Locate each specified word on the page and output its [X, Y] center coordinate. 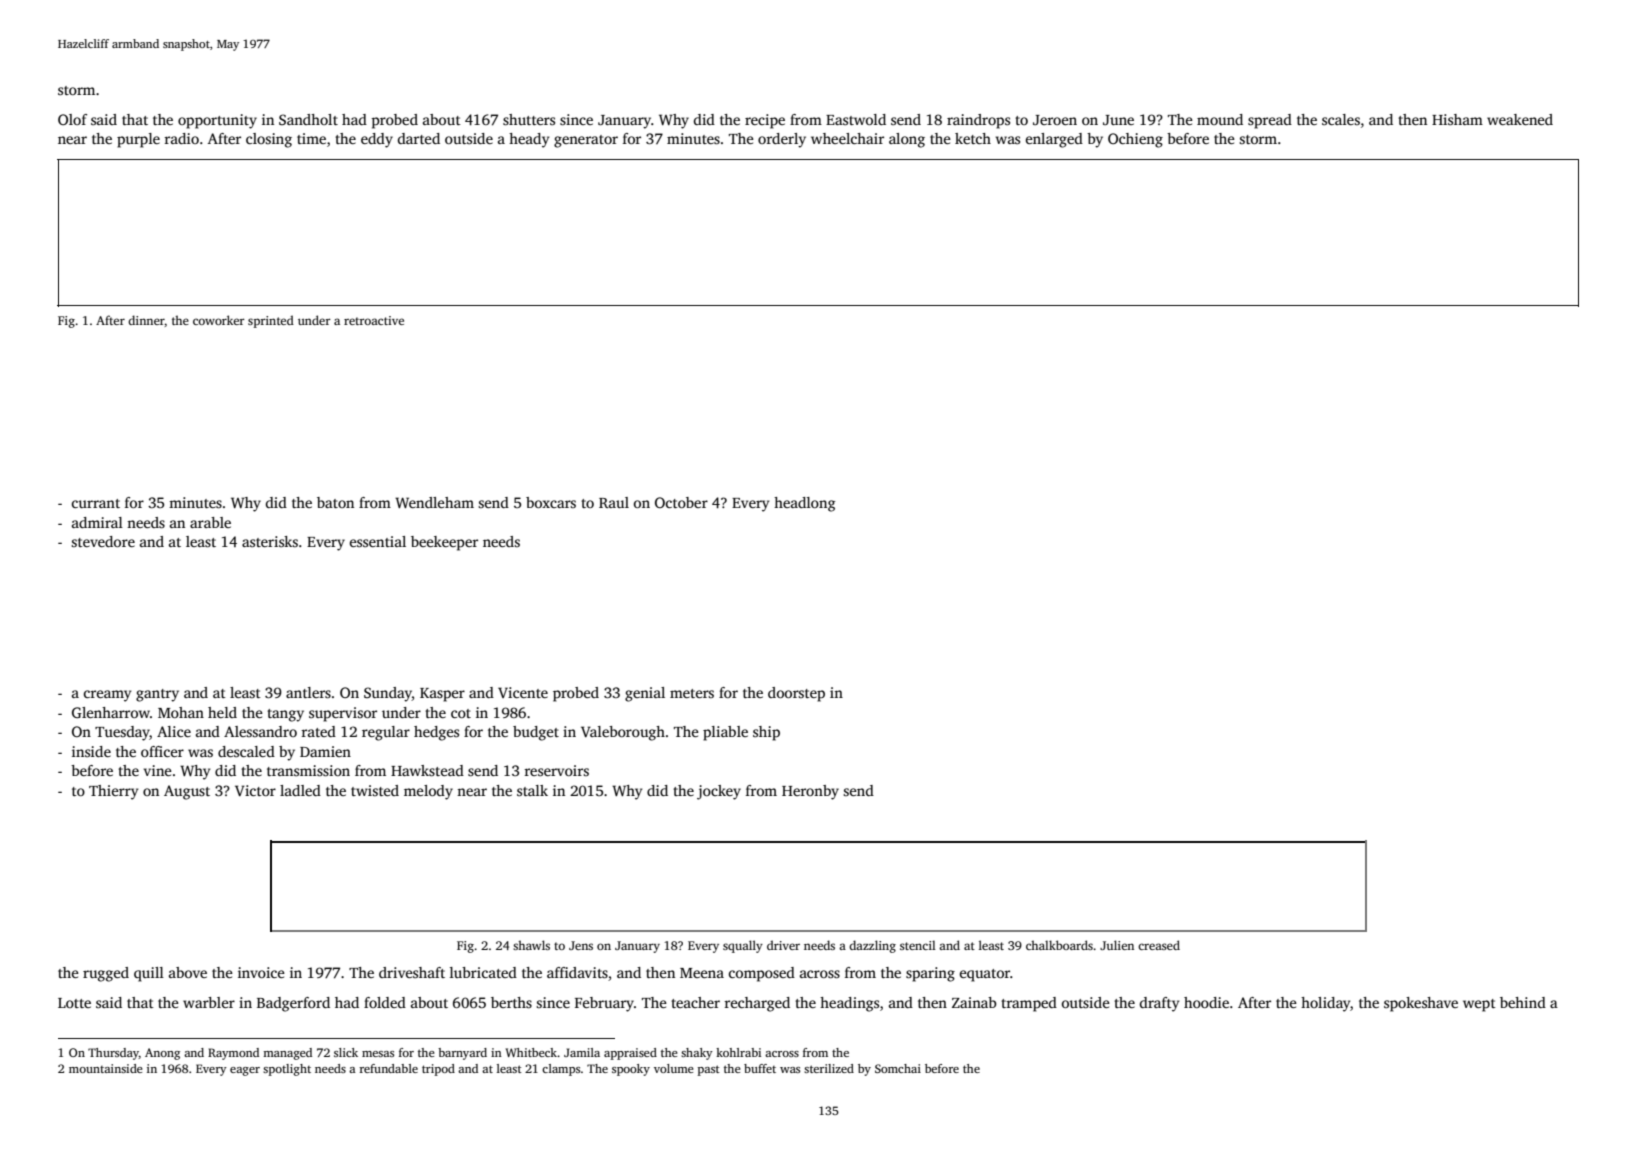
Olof [72, 119]
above [188, 972]
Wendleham [434, 502]
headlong [804, 504]
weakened [1520, 119]
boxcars [551, 502]
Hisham [1457, 119]
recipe [765, 121]
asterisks [270, 541]
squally [743, 946]
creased [1159, 945]
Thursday [113, 1054]
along [907, 140]
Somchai [898, 1068]
